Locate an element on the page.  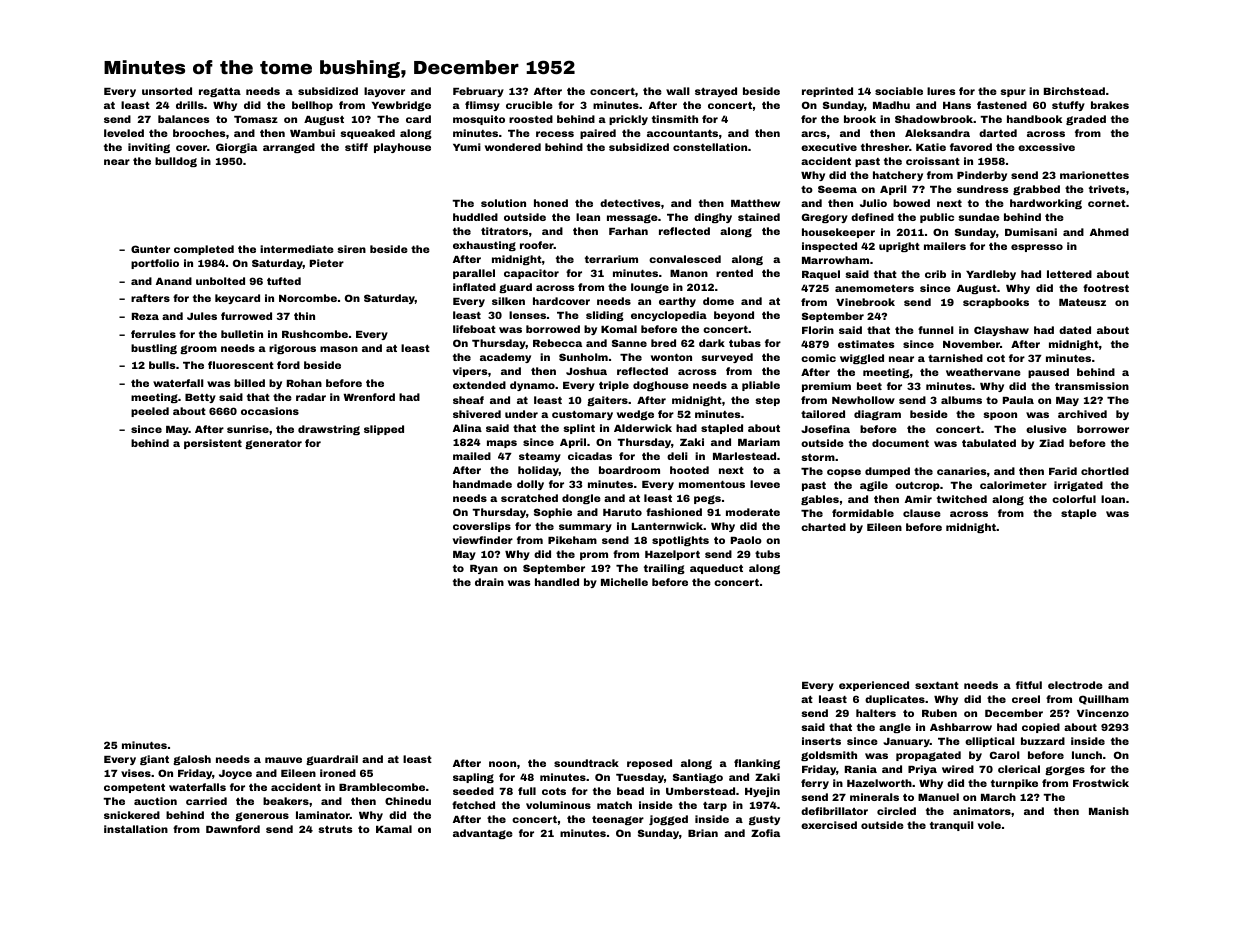
layover is located at coordinates (384, 92).
